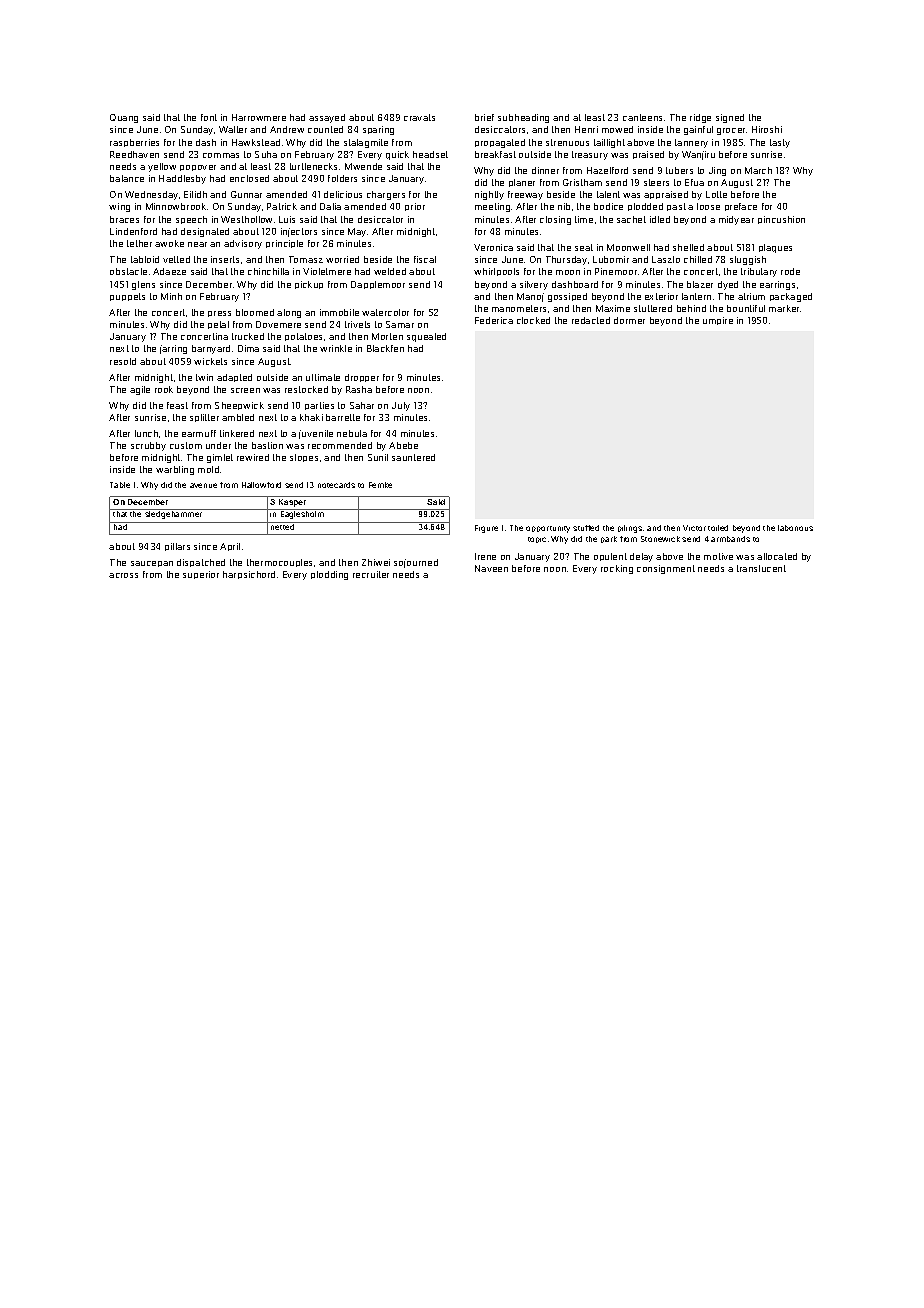  Describe the element at coordinates (245, 390) in the screenshot. I see `screen` at that location.
